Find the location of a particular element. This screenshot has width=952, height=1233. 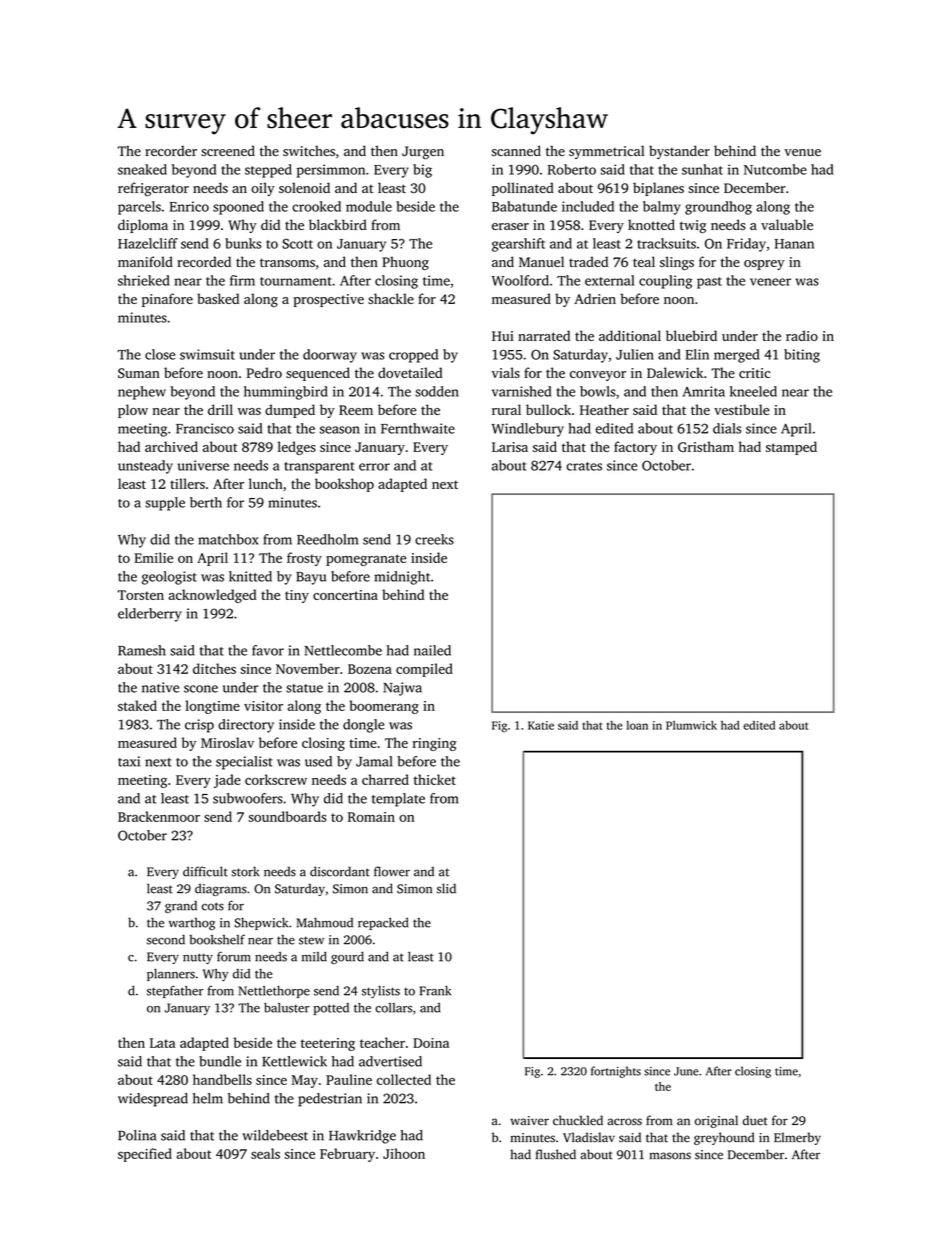

Plumwick is located at coordinates (691, 725).
